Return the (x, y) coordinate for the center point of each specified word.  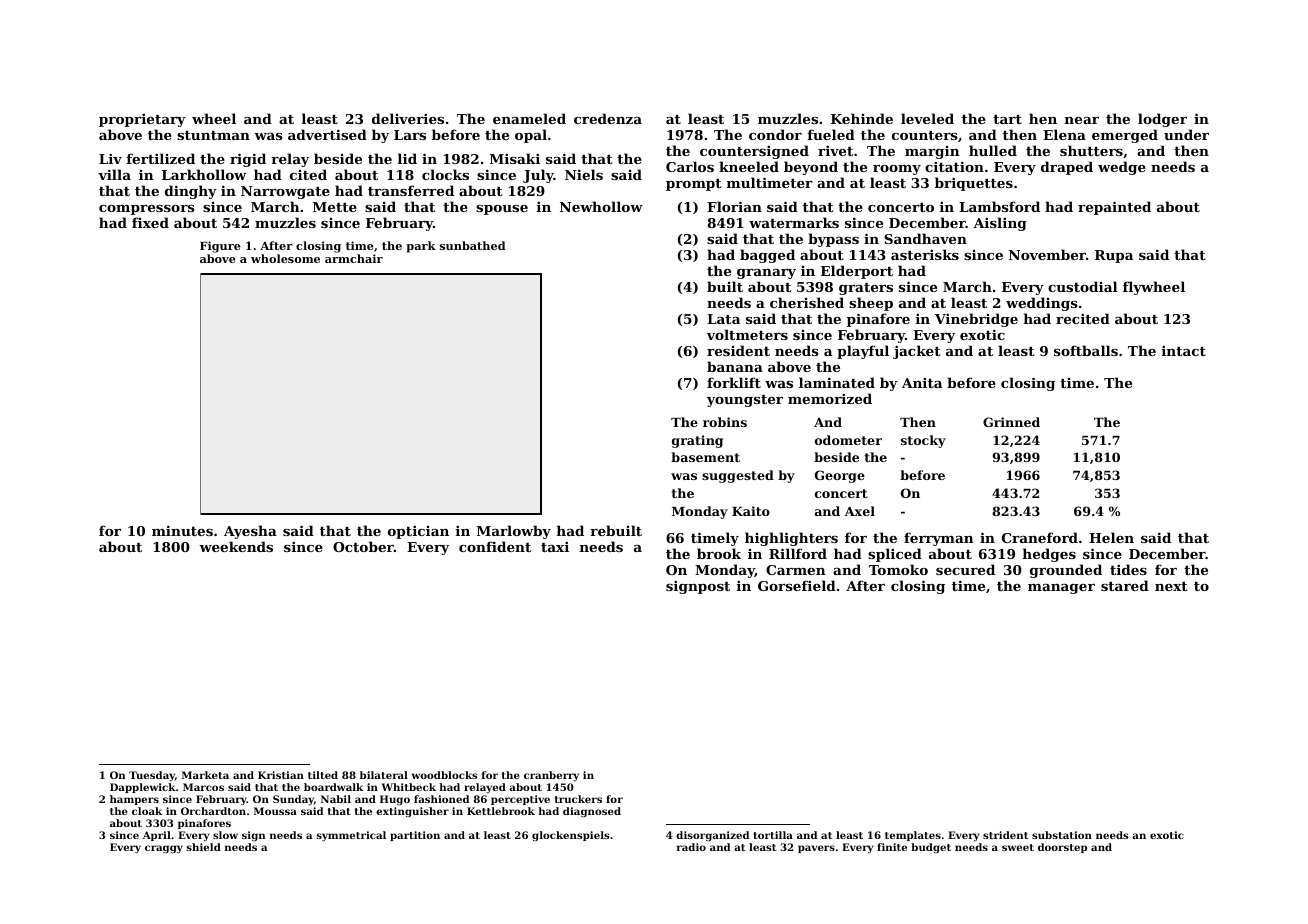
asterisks (925, 254)
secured (965, 569)
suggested (738, 476)
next (1171, 586)
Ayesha (250, 532)
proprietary (142, 120)
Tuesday (152, 776)
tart (1007, 119)
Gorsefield (797, 585)
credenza (608, 118)
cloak (147, 811)
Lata (723, 319)
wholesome (285, 258)
